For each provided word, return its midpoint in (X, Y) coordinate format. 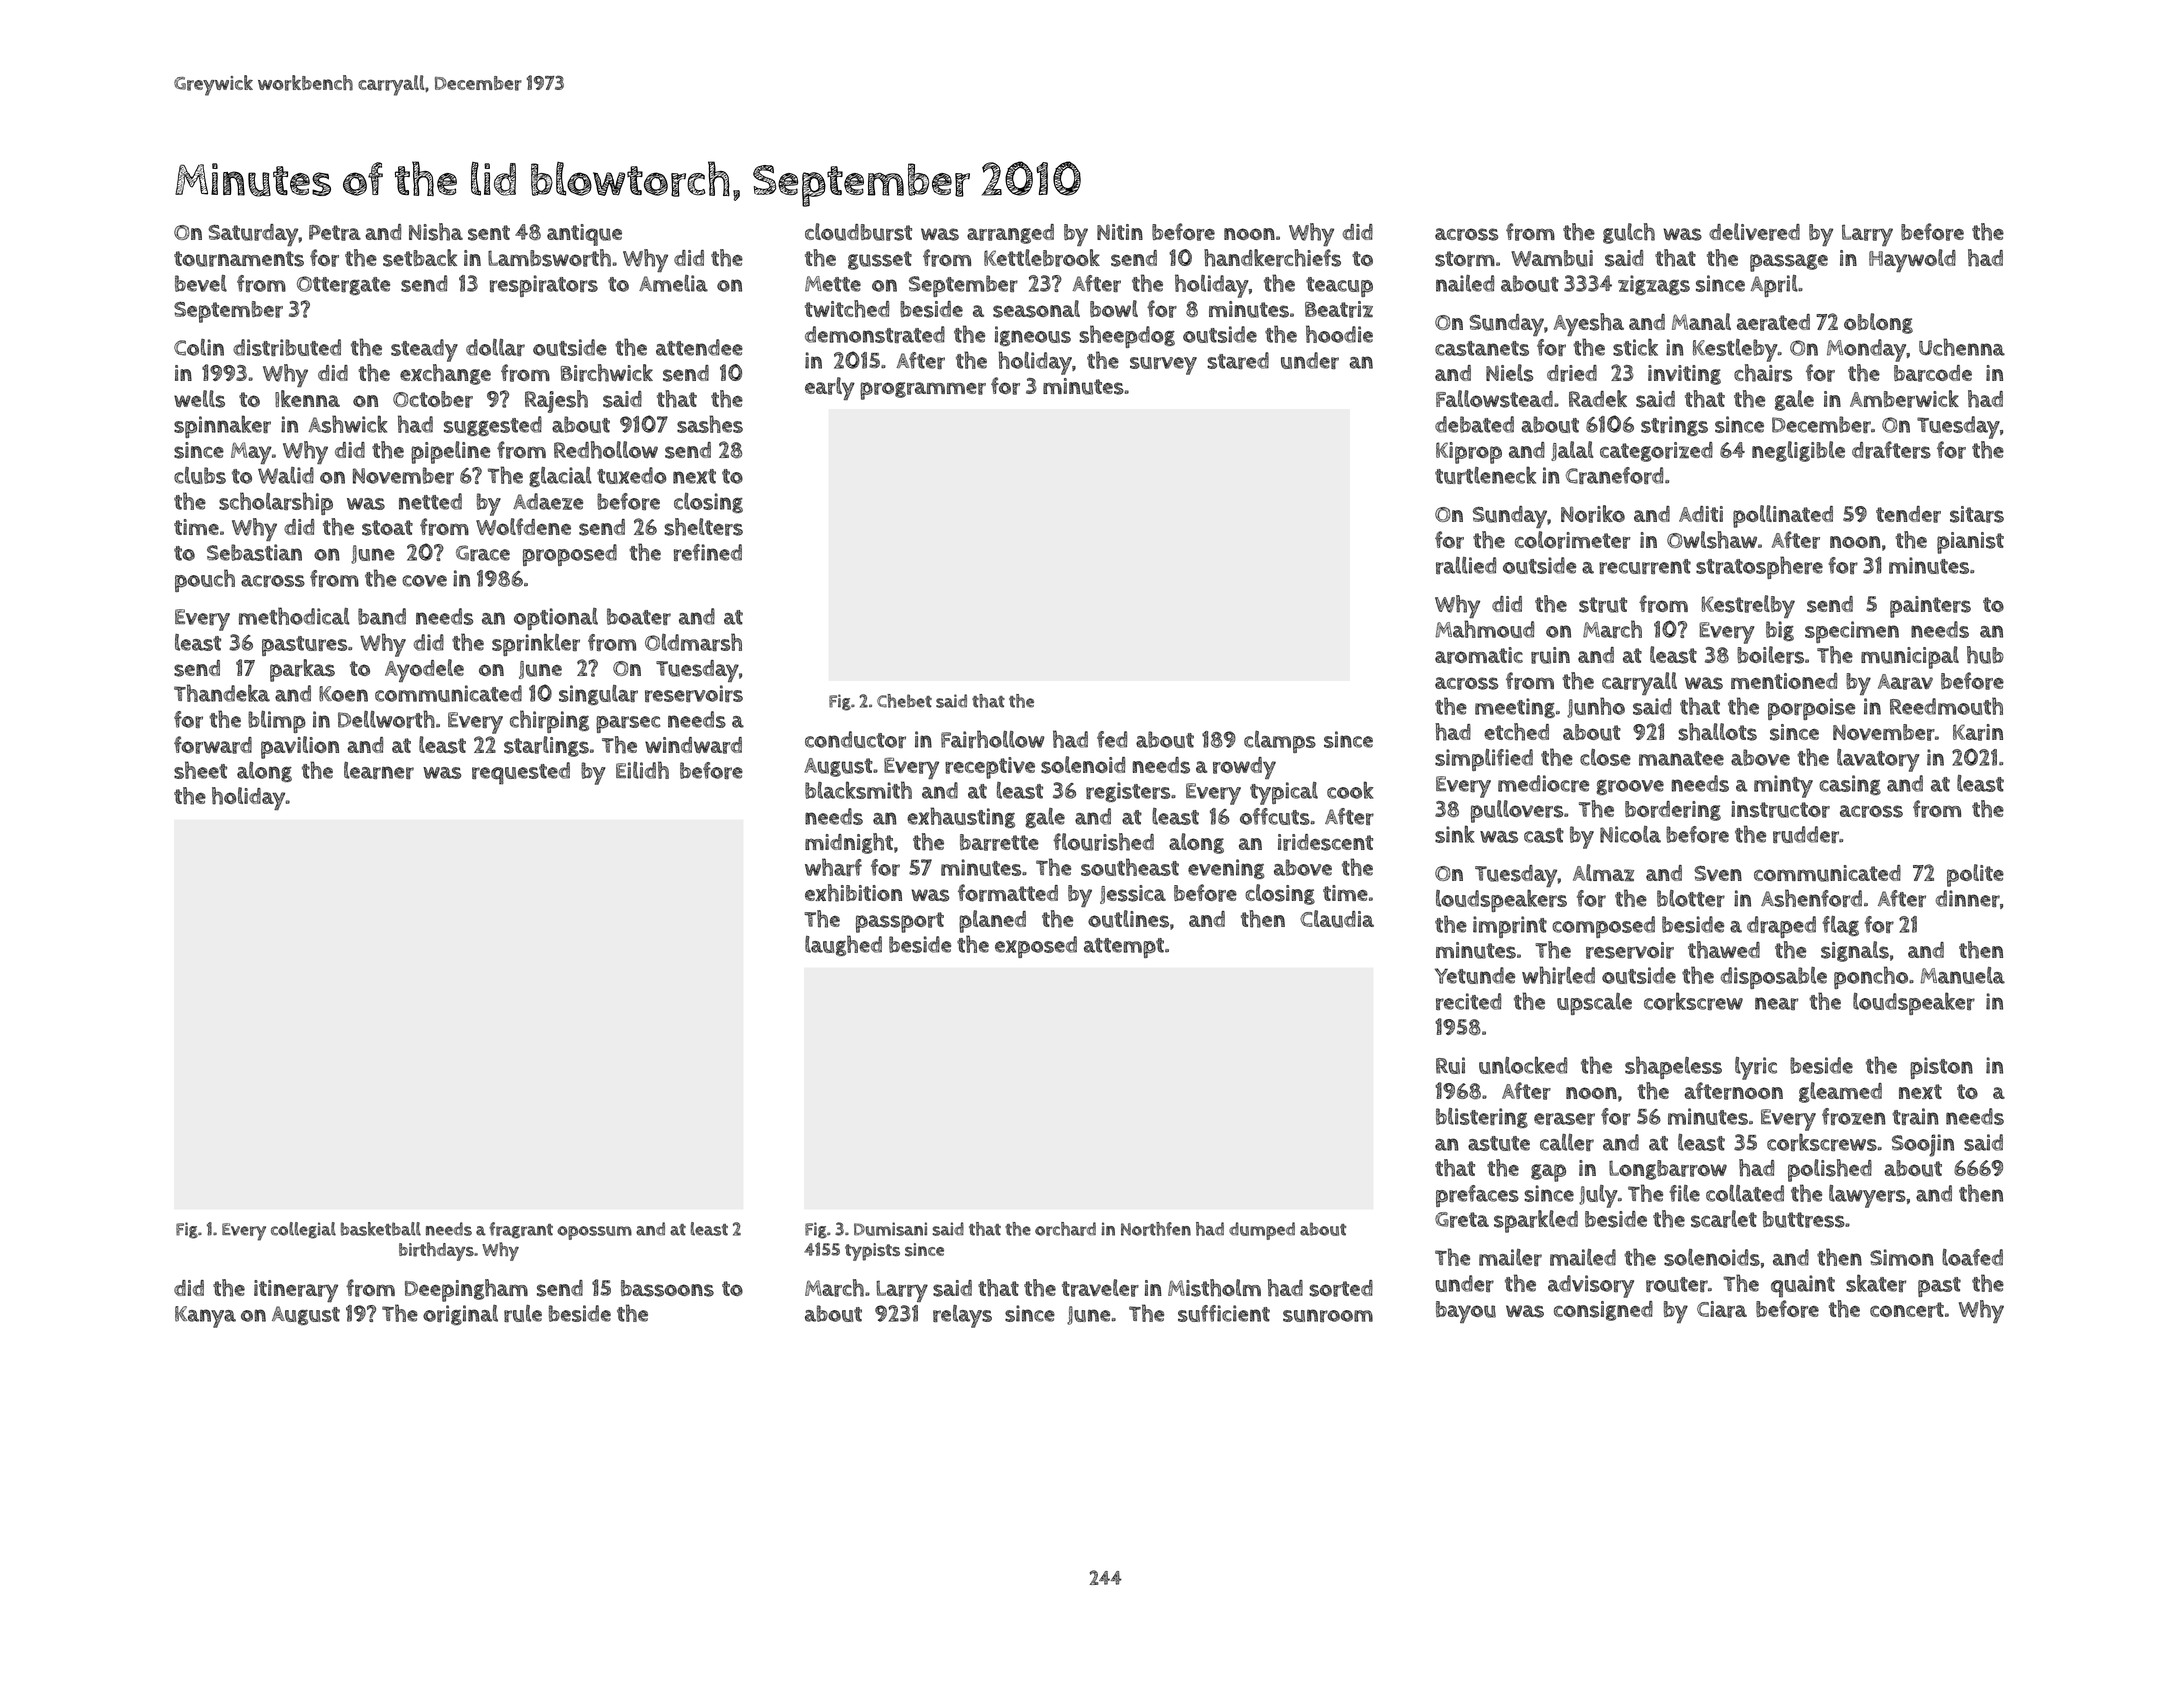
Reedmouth (1946, 706)
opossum (594, 1233)
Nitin (1120, 232)
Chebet (904, 701)
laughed (843, 946)
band (382, 616)
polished (1830, 1170)
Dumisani (890, 1229)
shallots (1717, 732)
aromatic (1479, 655)
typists (872, 1252)
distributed (287, 347)
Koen (343, 694)
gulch (1629, 233)
